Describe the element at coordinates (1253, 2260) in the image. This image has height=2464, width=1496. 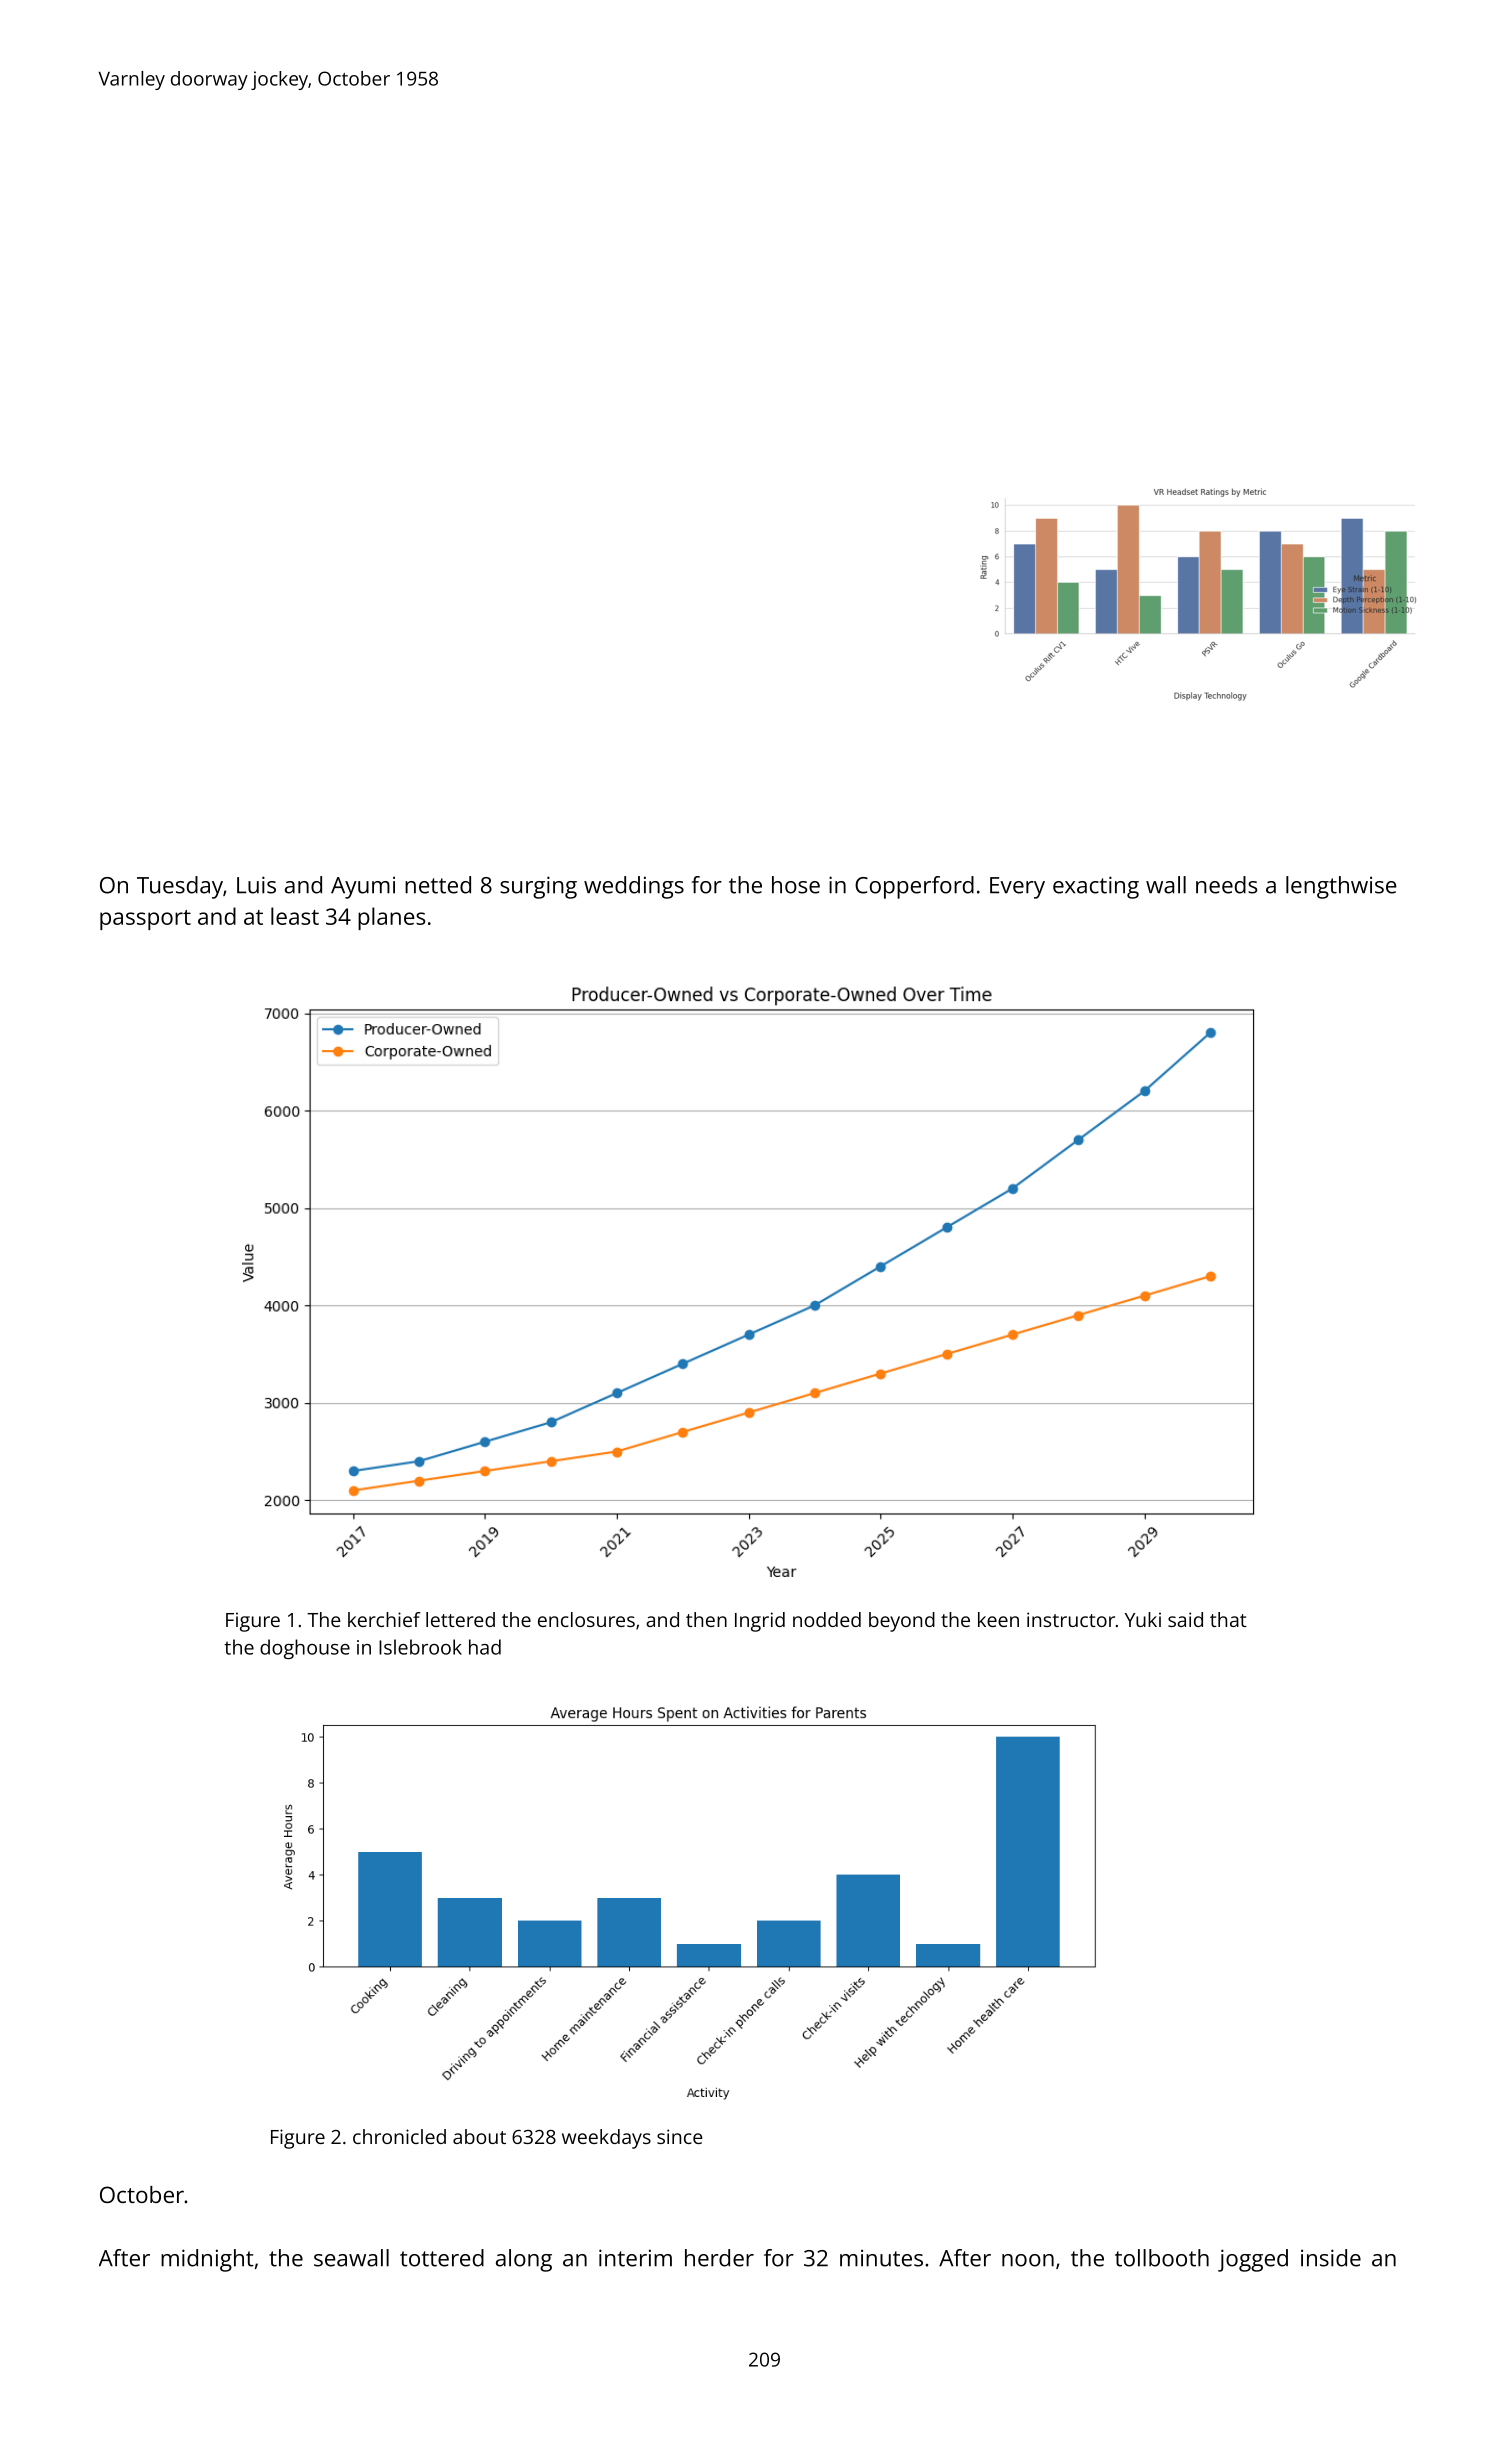
I see `jogged` at that location.
